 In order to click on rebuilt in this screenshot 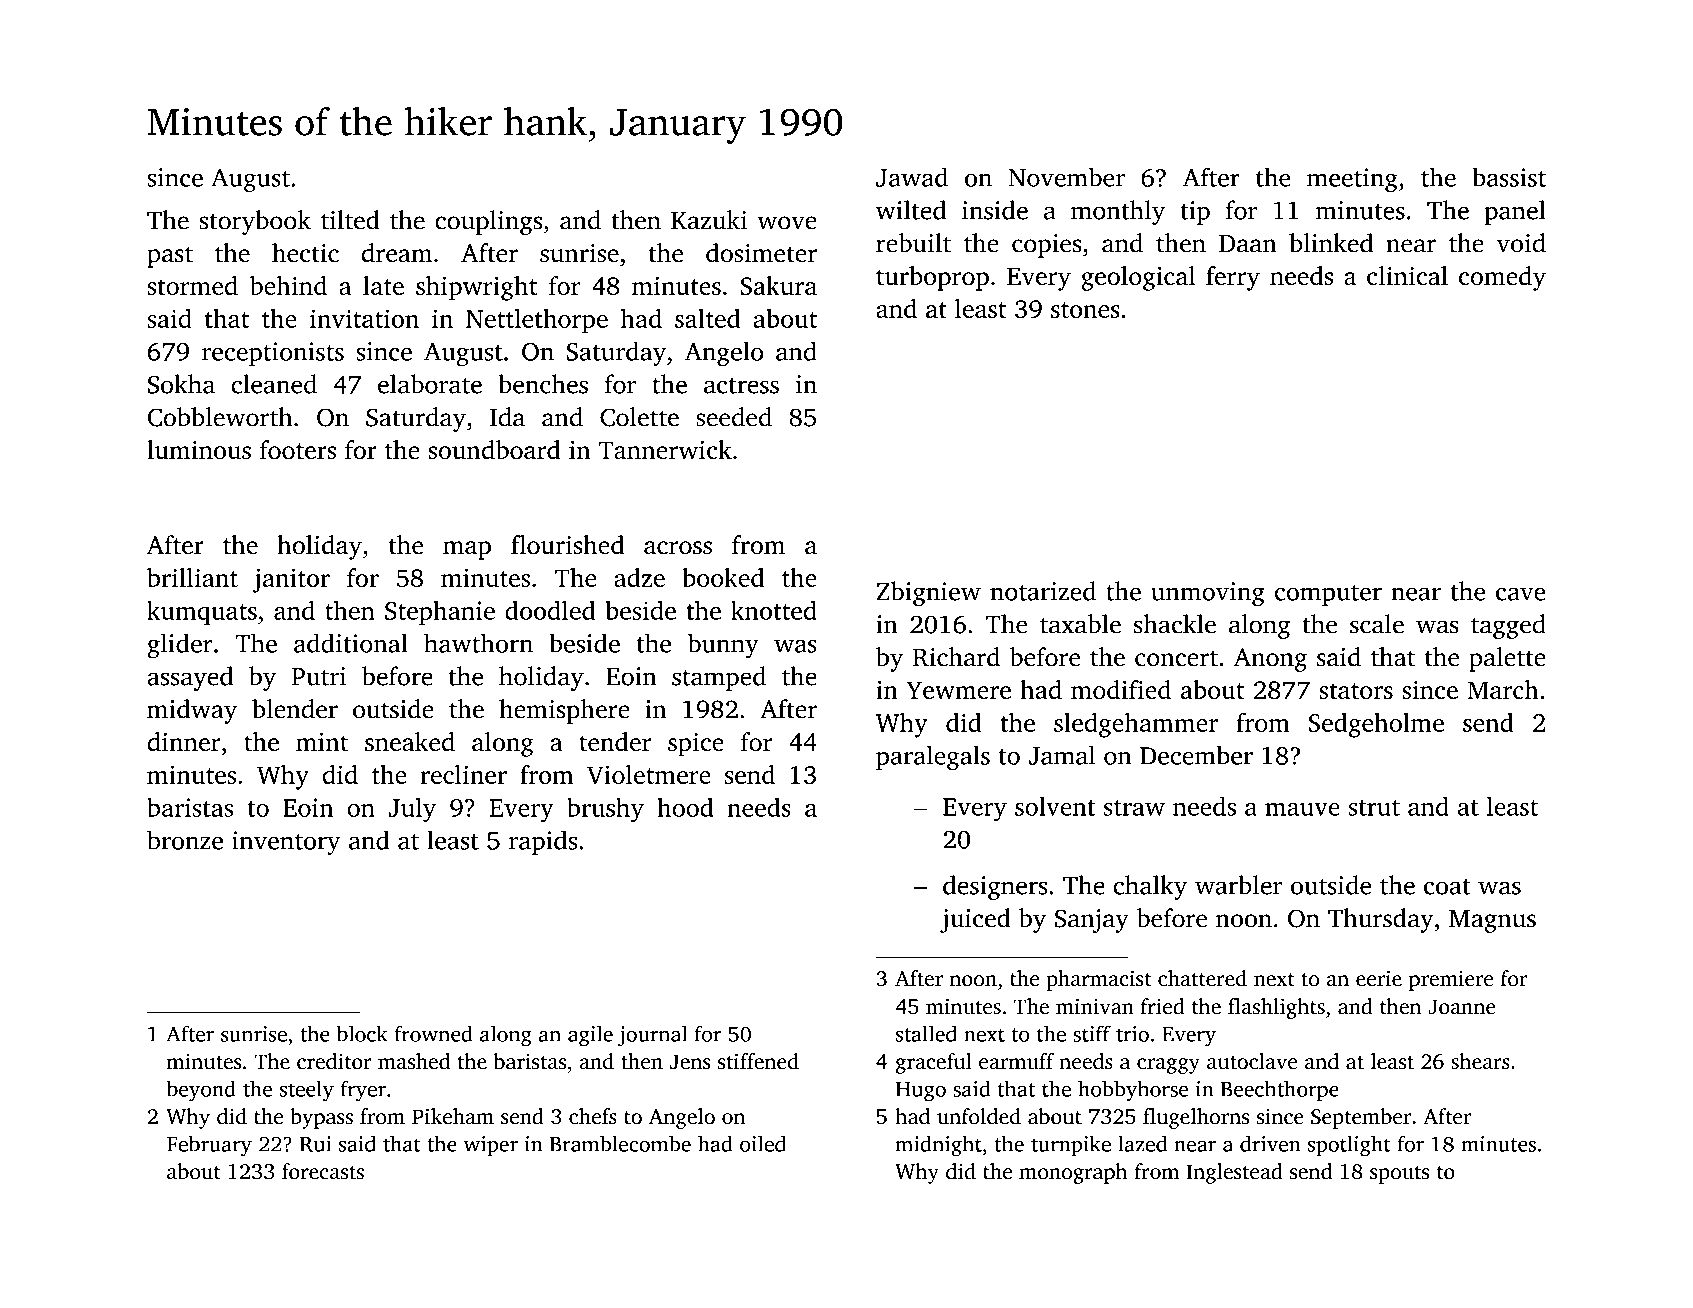, I will do `click(913, 243)`.
